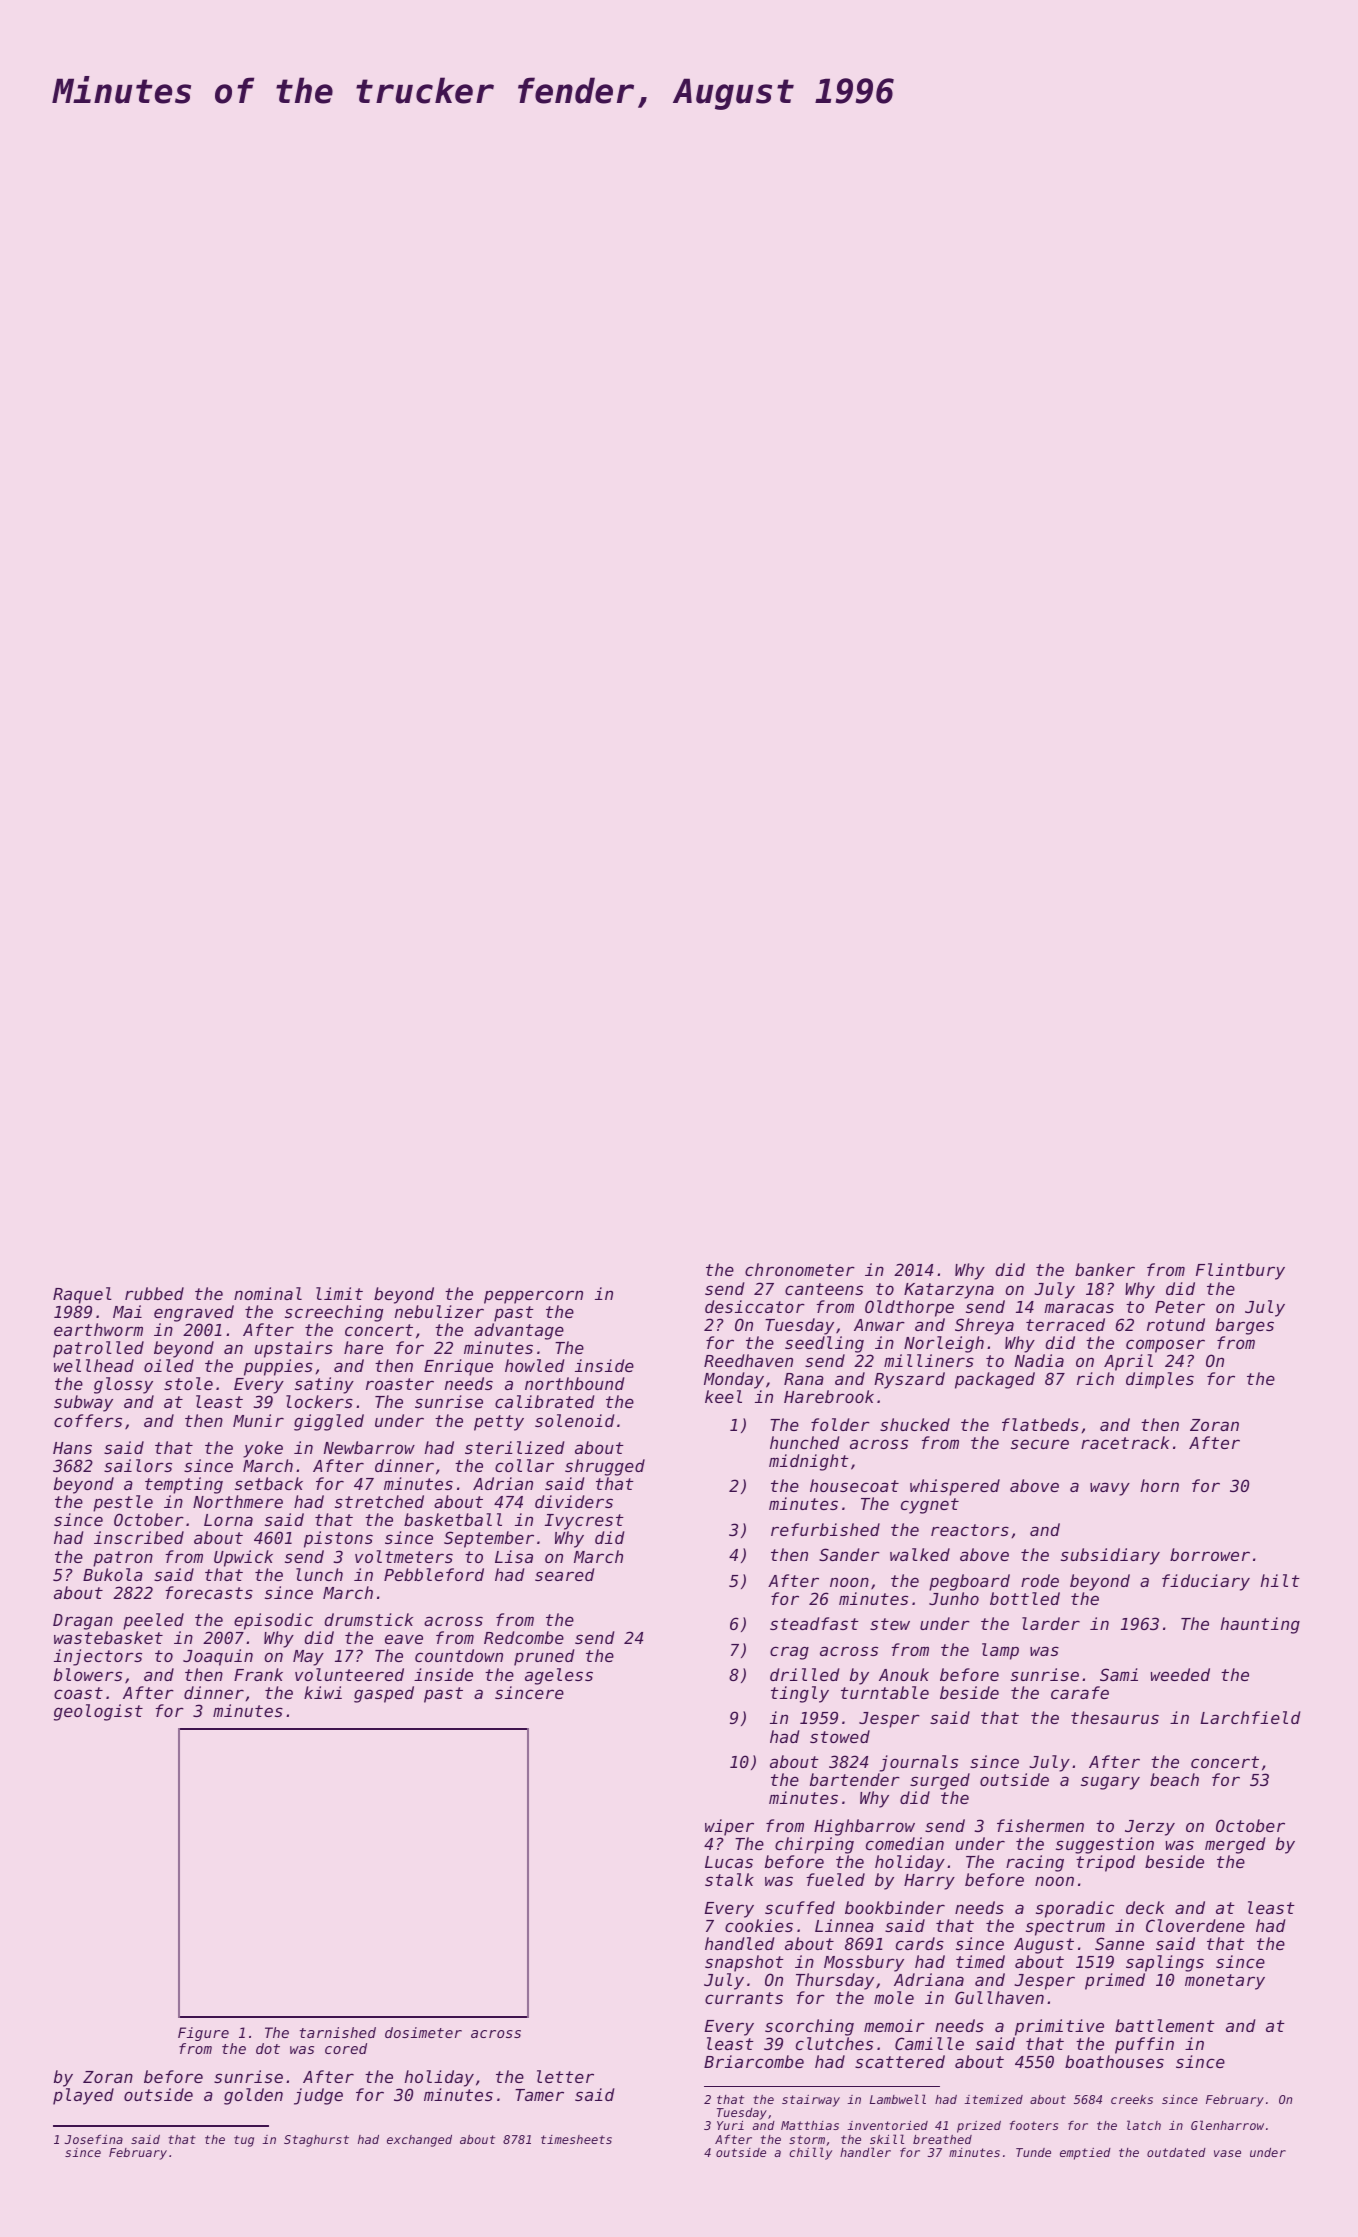  What do you see at coordinates (1240, 1271) in the screenshot?
I see `Flintbury` at bounding box center [1240, 1271].
